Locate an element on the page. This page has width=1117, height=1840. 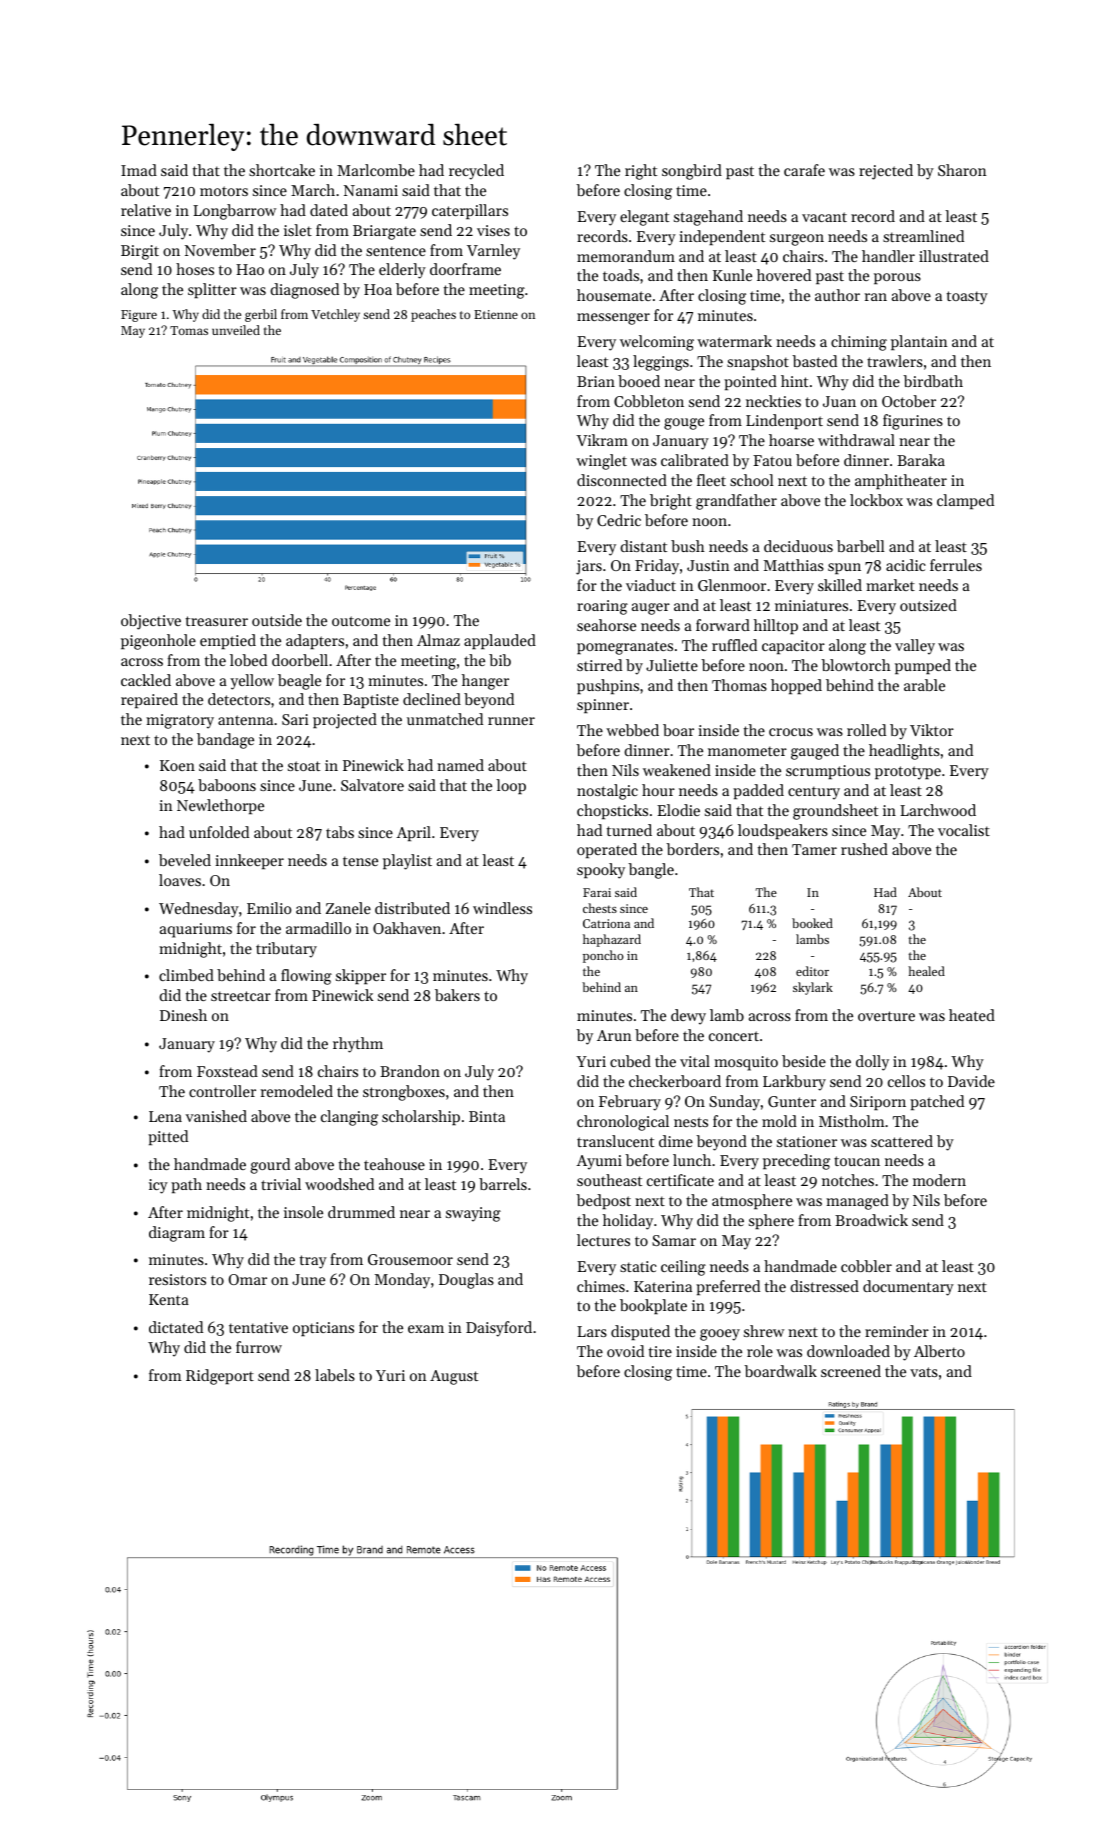
loop is located at coordinates (511, 786).
